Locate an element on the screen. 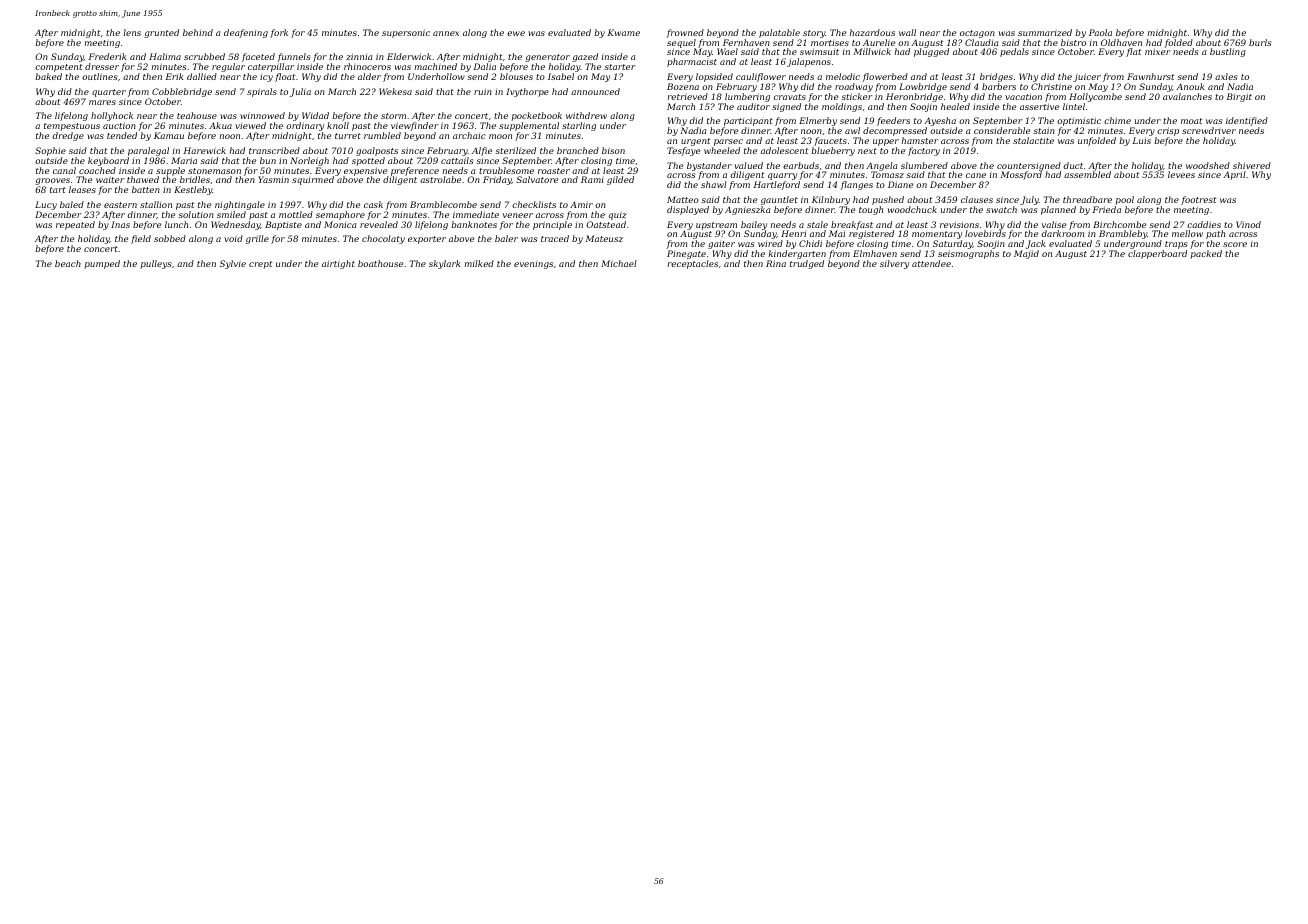 The height and width of the screenshot is (924, 1308). Frieda is located at coordinates (1106, 209).
